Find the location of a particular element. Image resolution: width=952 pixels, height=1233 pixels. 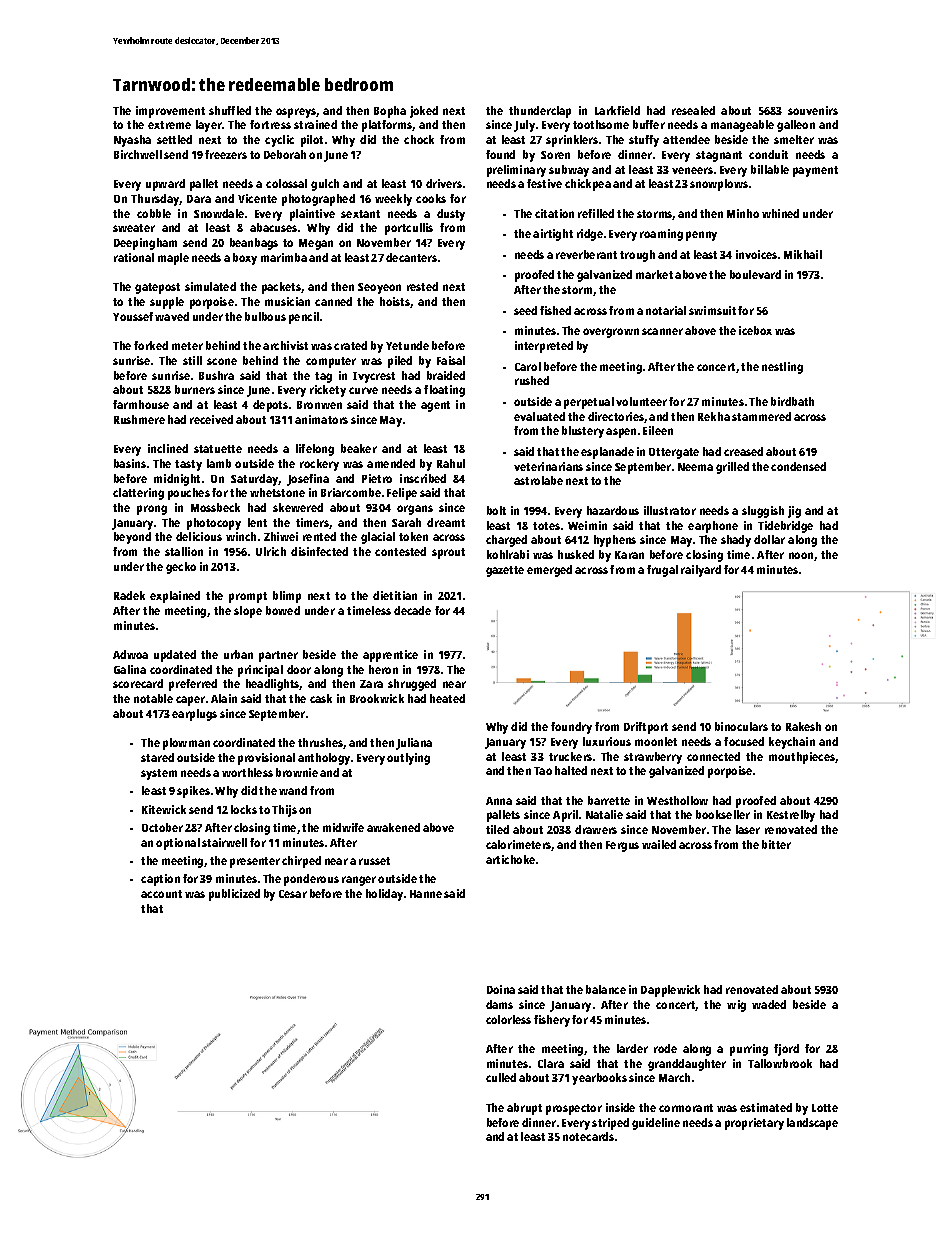

culled is located at coordinates (501, 1077).
